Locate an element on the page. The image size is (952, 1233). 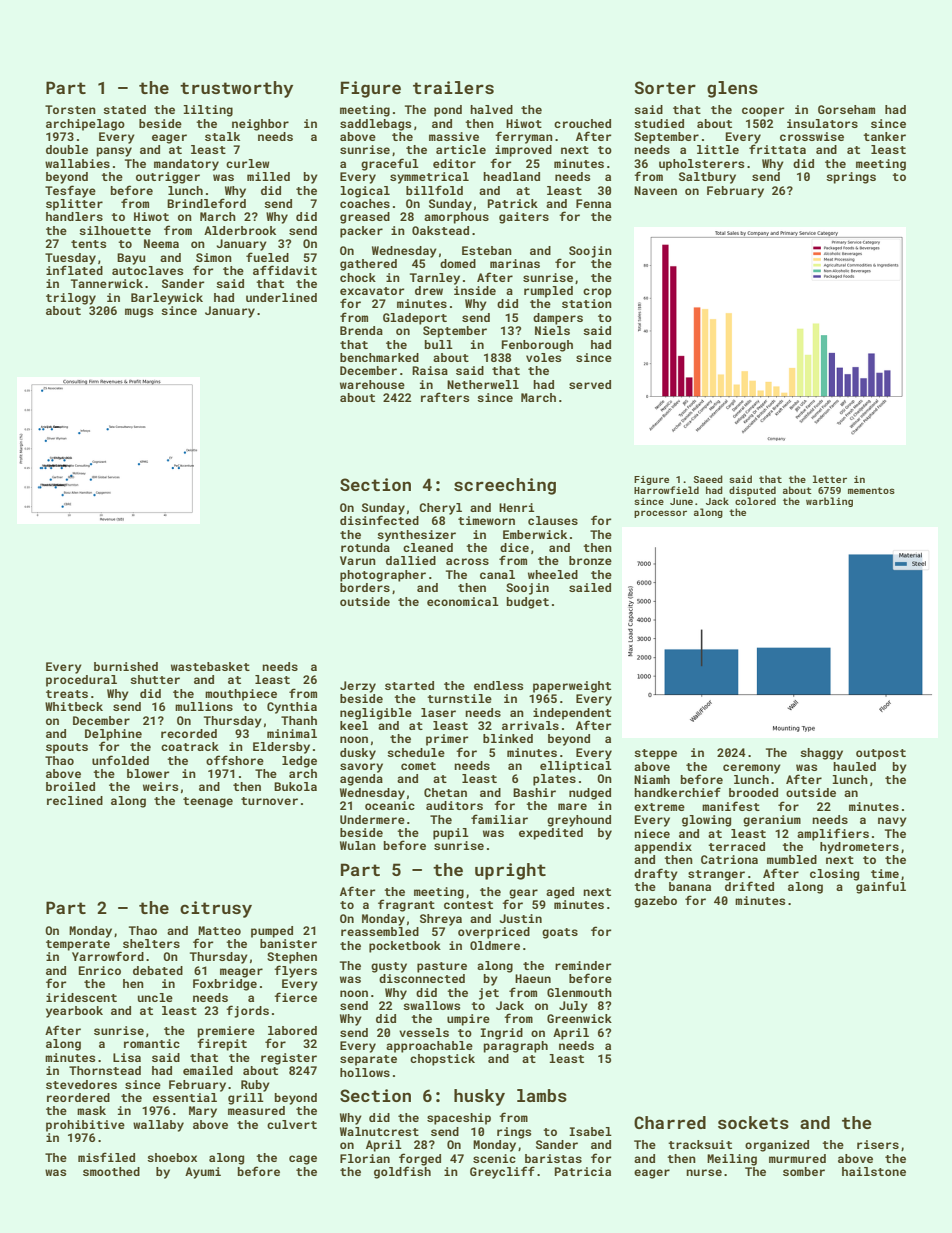
shaggy is located at coordinates (821, 754).
